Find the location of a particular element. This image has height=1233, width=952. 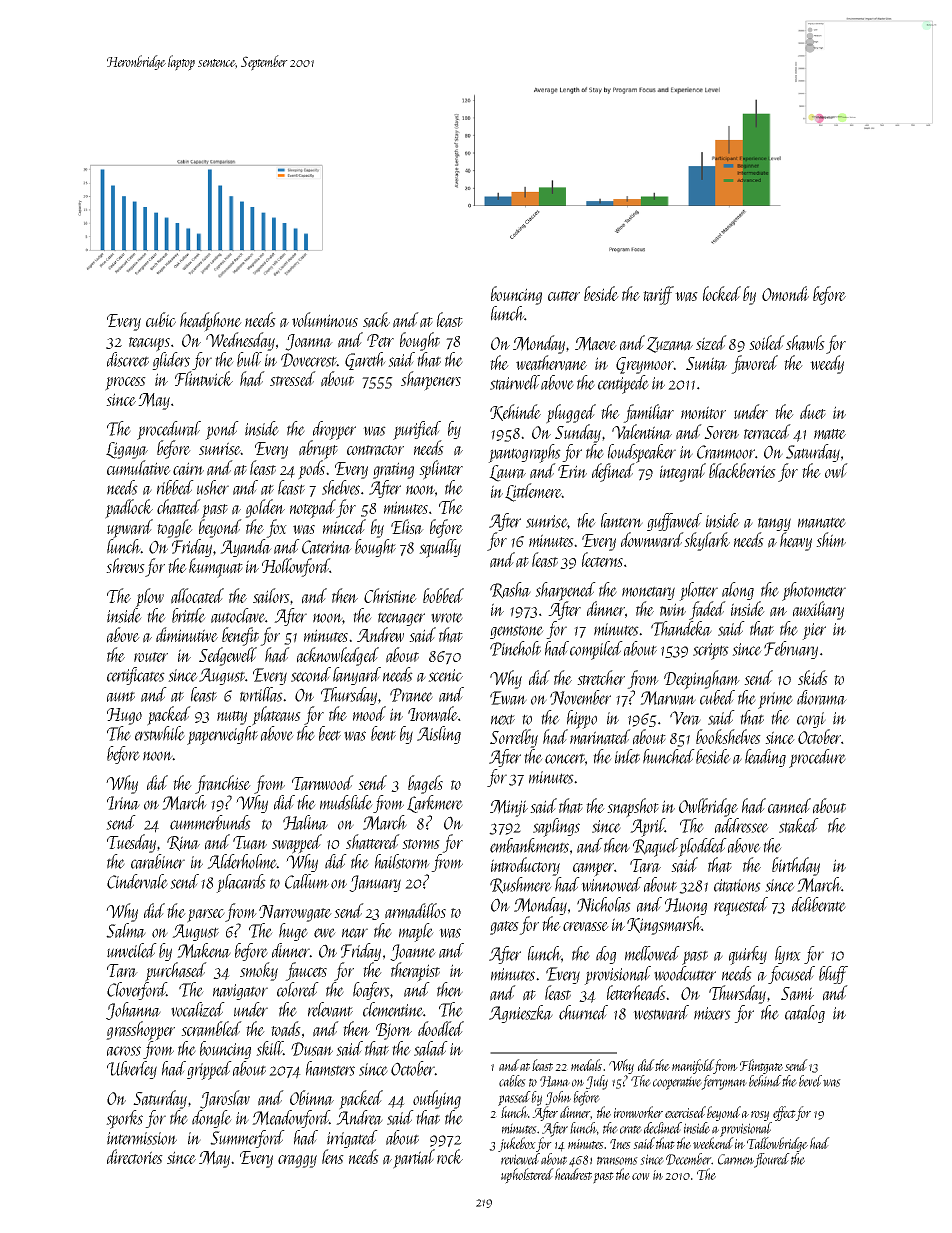

tariff is located at coordinates (658, 295).
